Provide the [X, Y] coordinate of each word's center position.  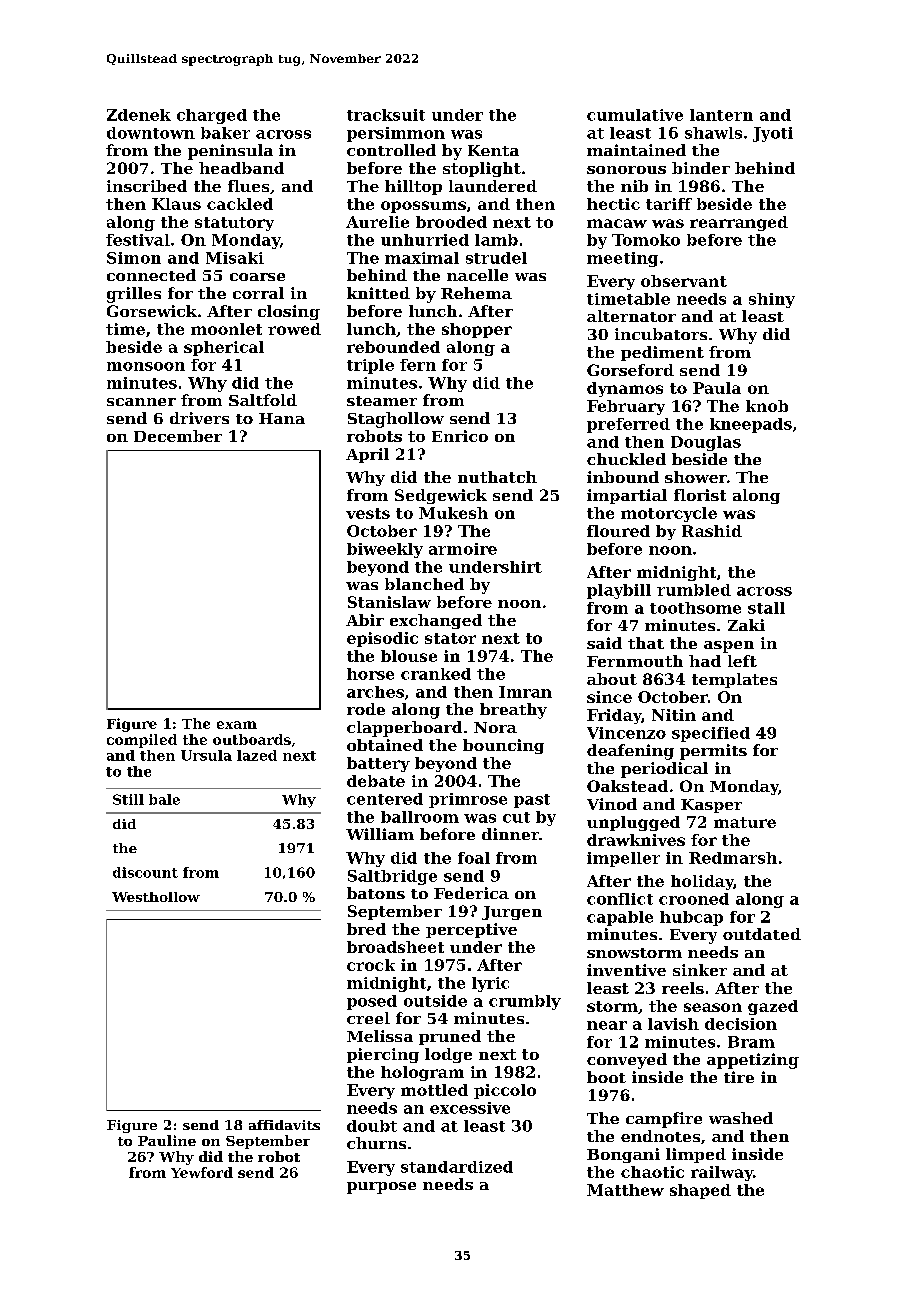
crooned [694, 899]
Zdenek [139, 115]
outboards [252, 739]
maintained [636, 150]
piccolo [505, 1091]
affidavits [284, 1125]
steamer [382, 401]
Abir [365, 620]
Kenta [493, 150]
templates [734, 680]
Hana [282, 418]
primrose [468, 800]
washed [741, 1118]
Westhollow [156, 897]
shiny [772, 300]
